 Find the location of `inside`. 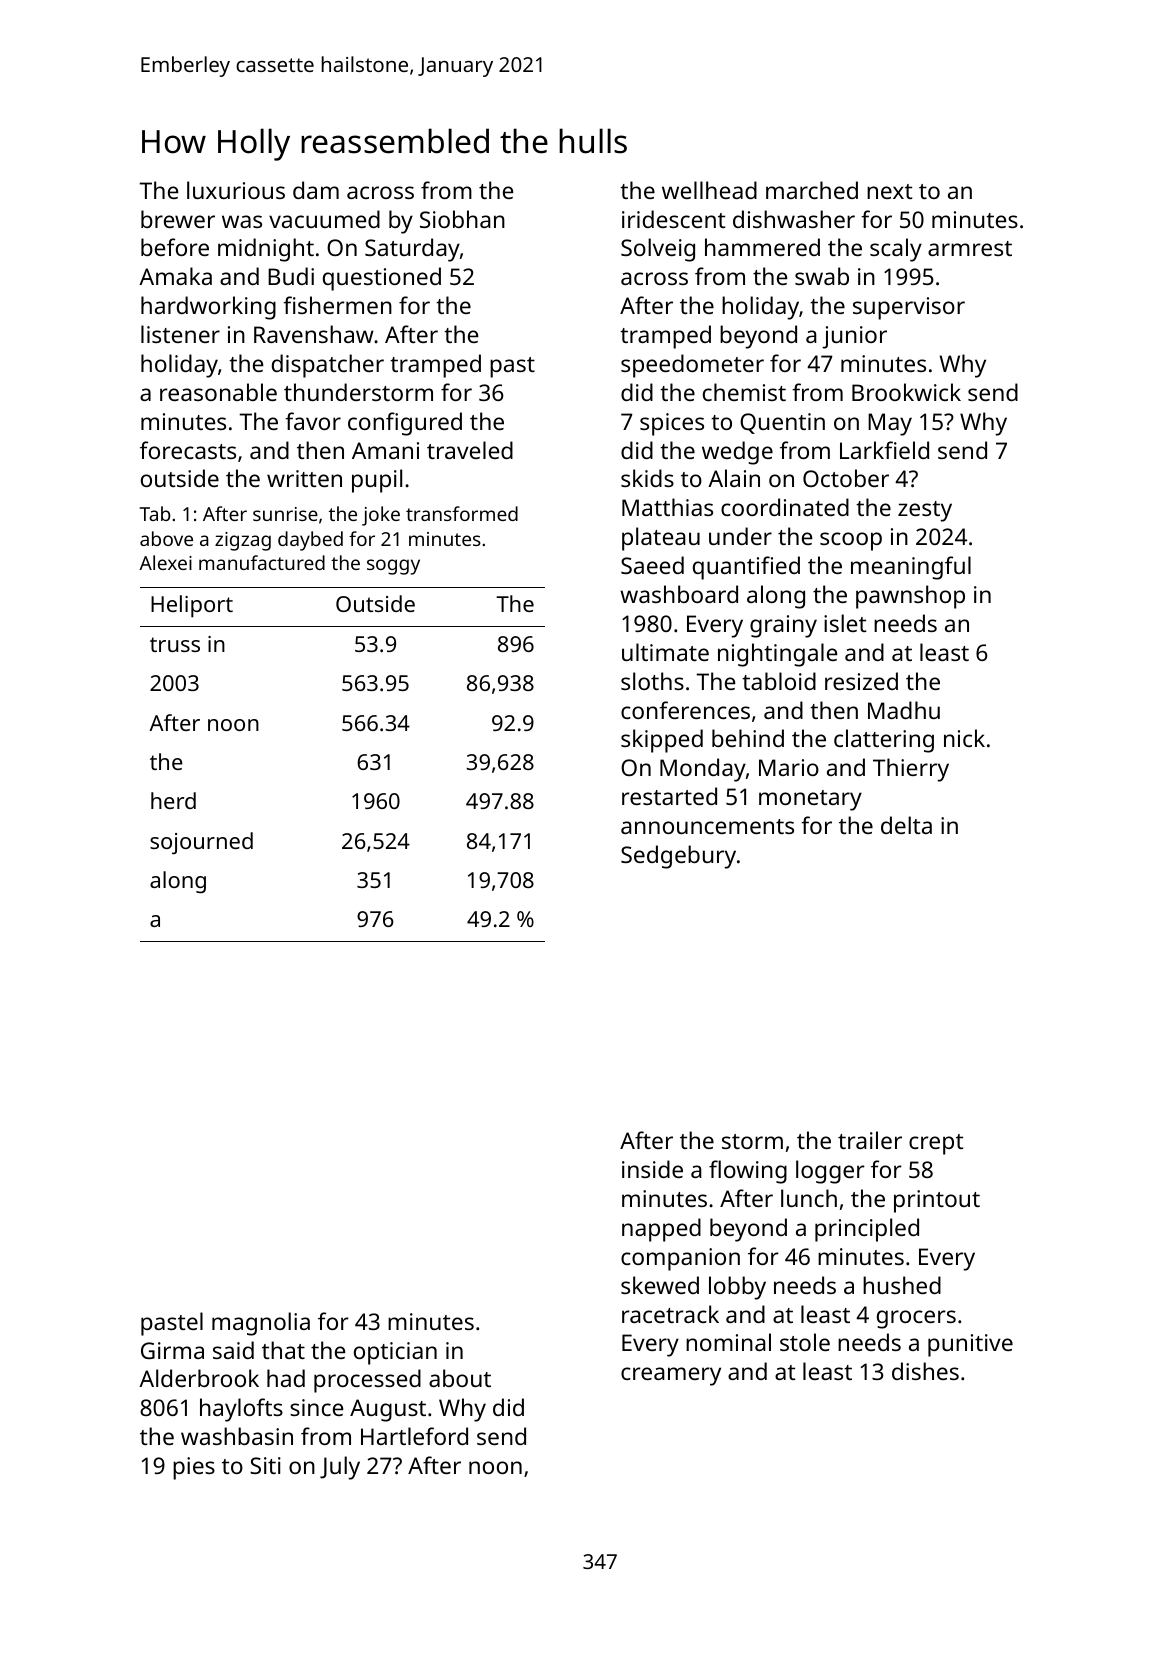

inside is located at coordinates (652, 1169).
